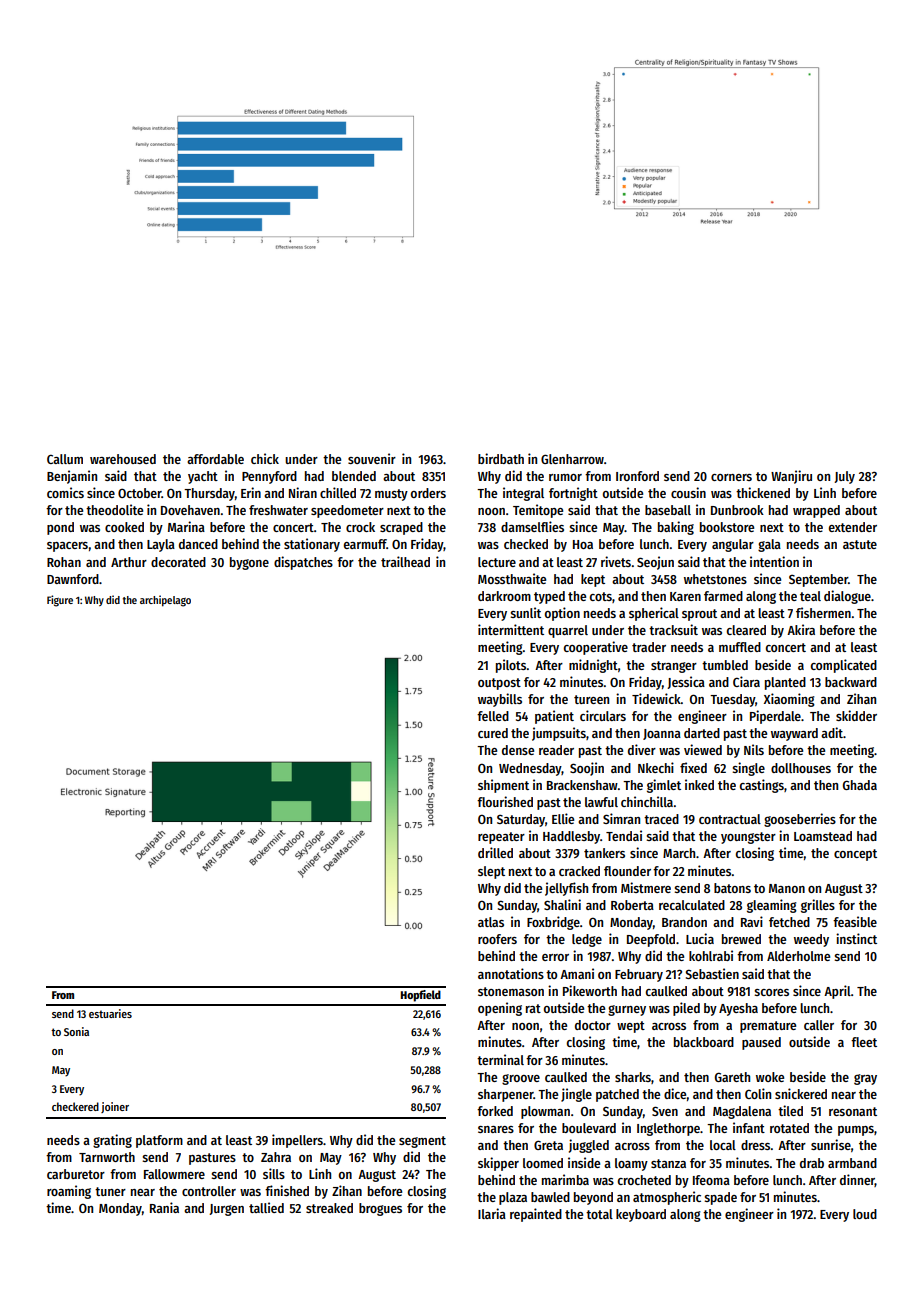 Image resolution: width=924 pixels, height=1308 pixels. I want to click on joiner, so click(115, 1107).
